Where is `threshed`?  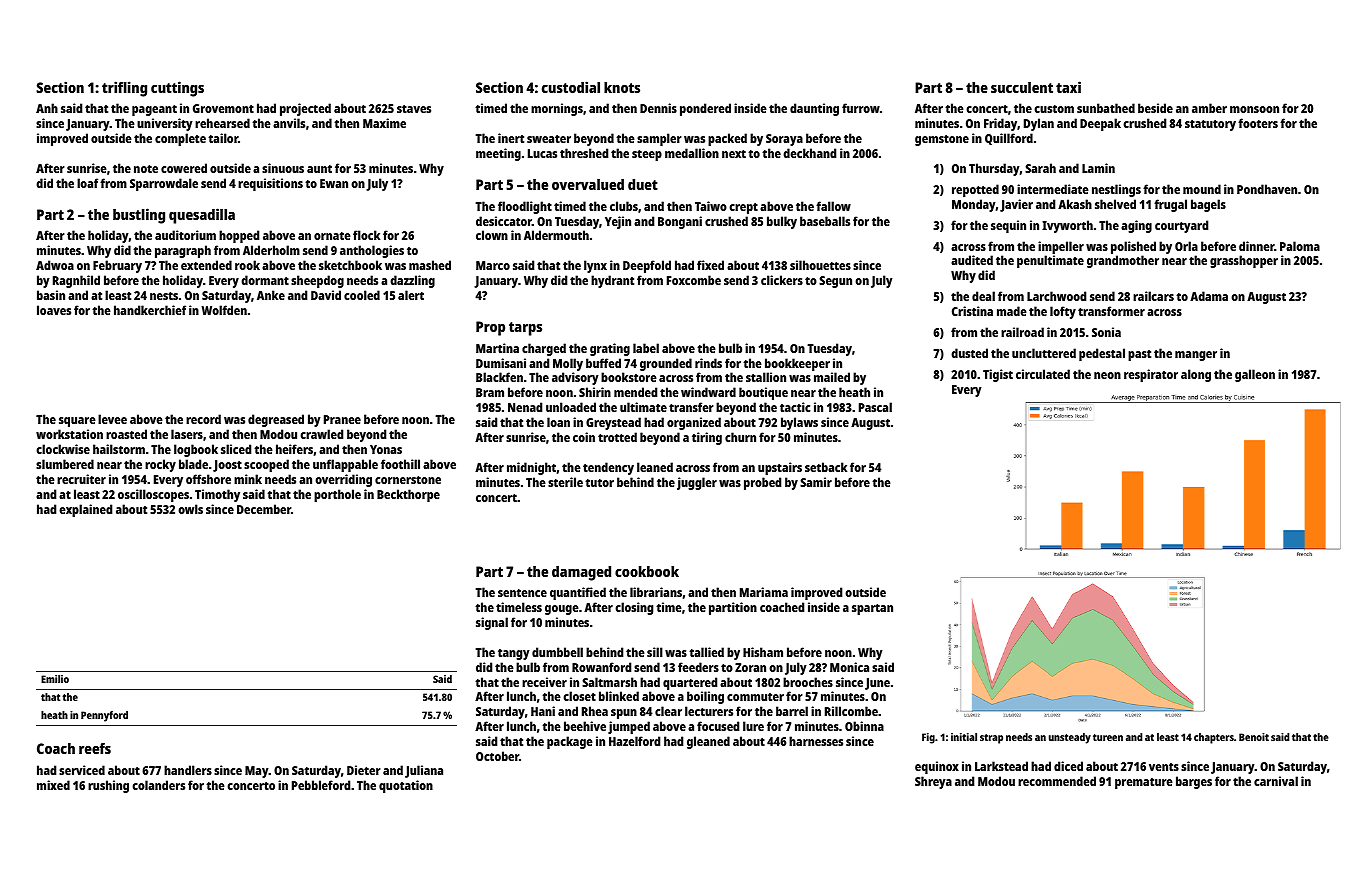
threshed is located at coordinates (584, 153).
